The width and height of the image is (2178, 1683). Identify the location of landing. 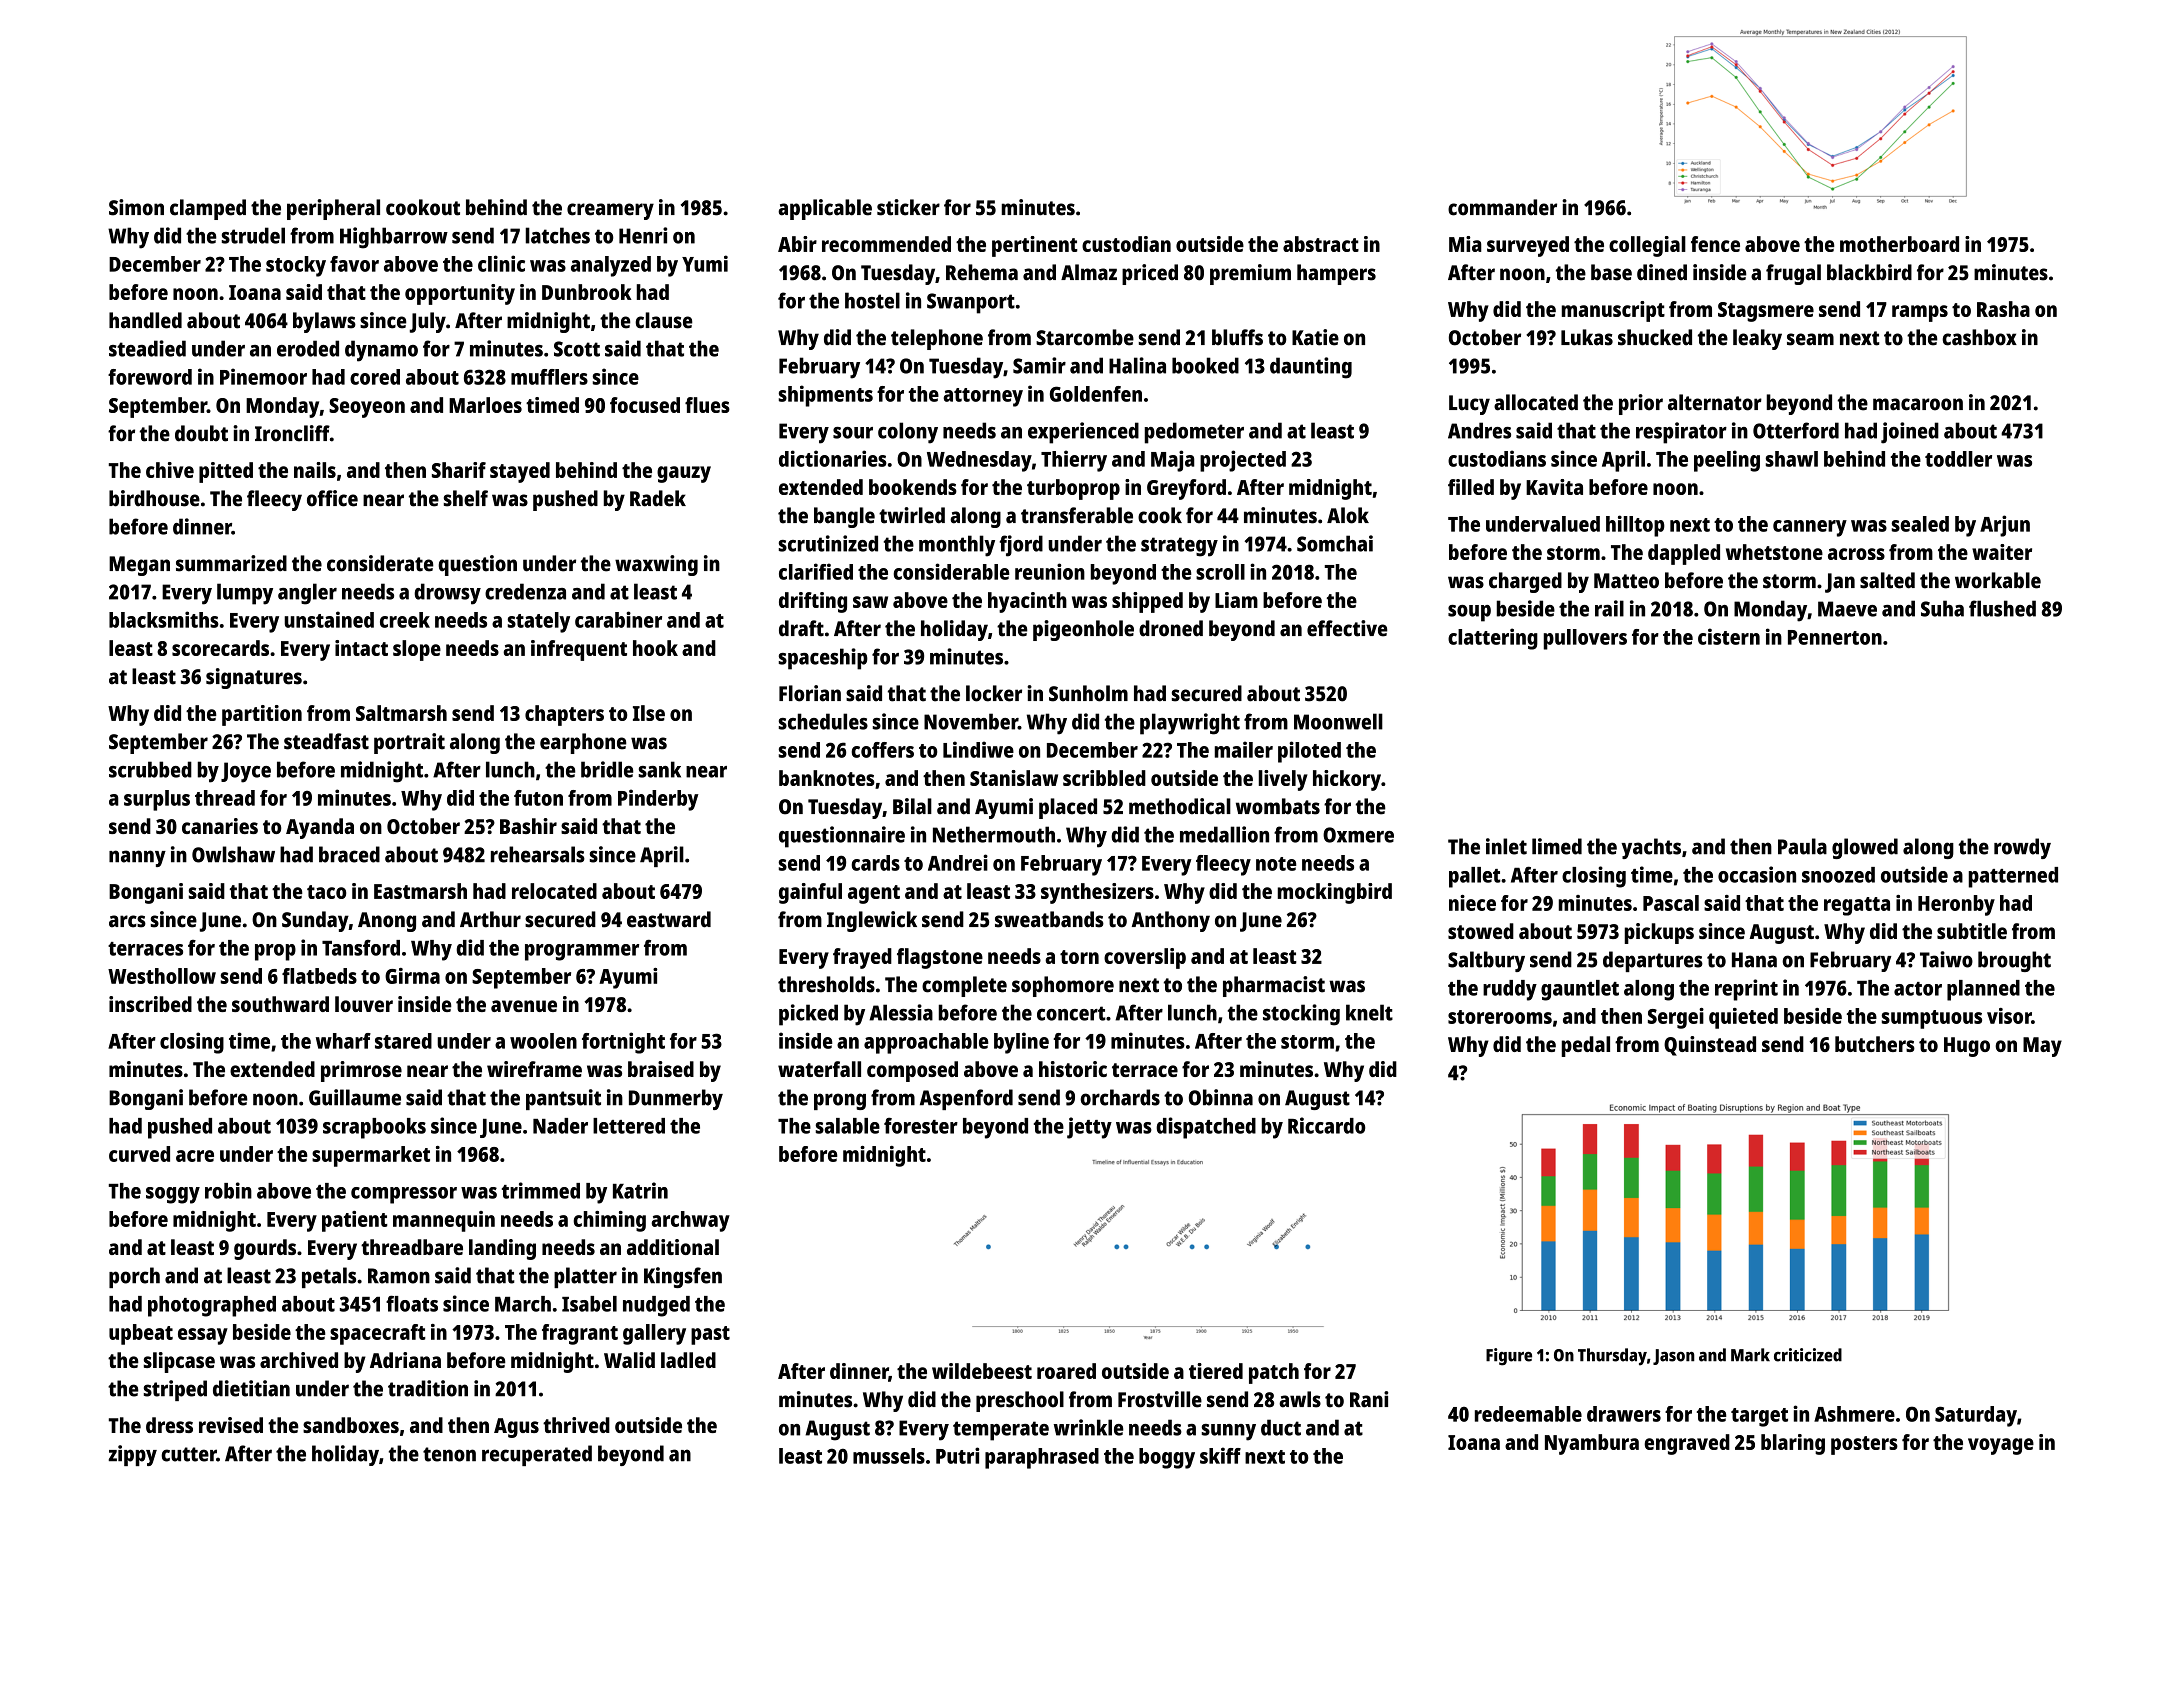
(502, 1249).
